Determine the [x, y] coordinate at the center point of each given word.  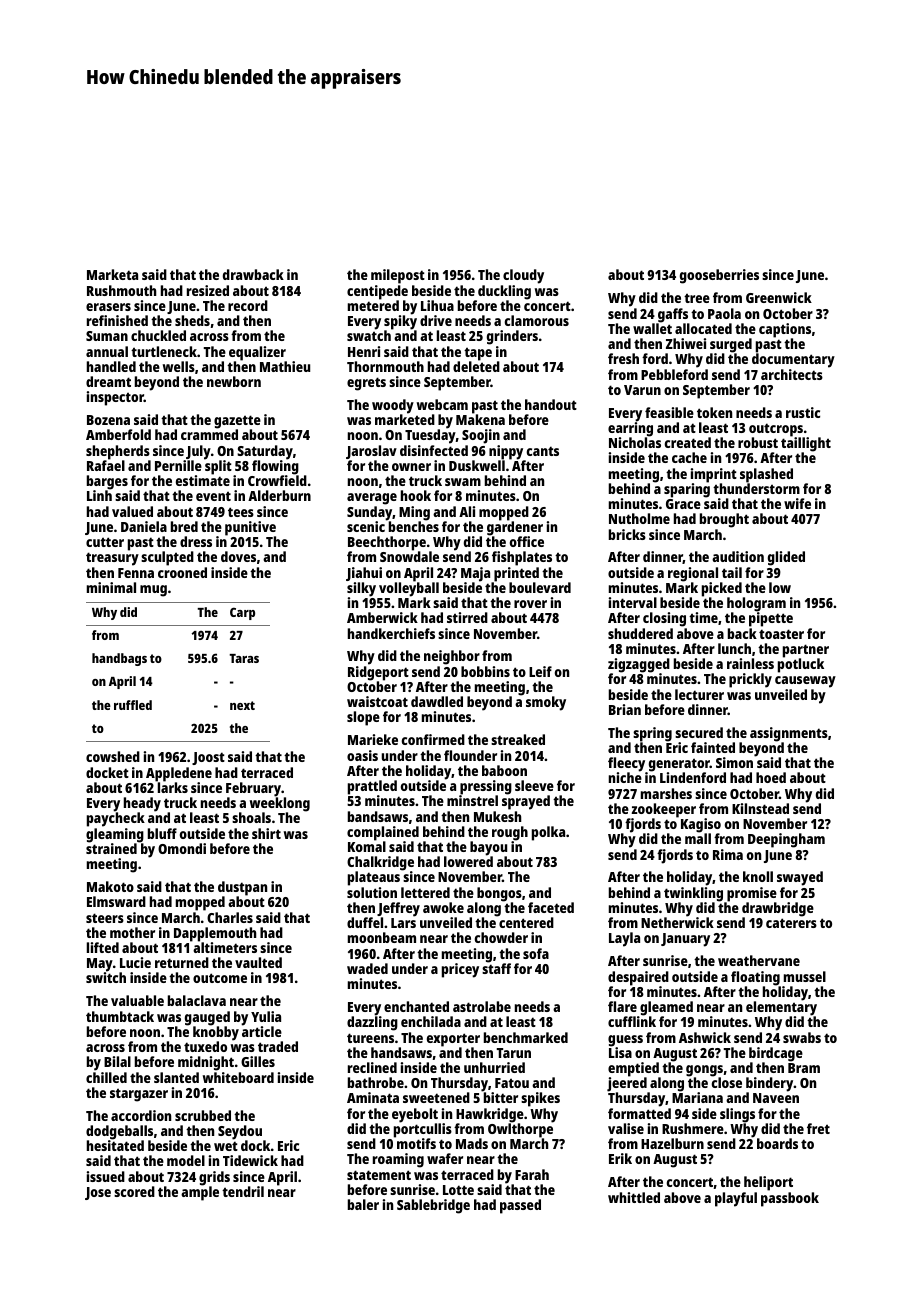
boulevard [540, 587]
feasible [669, 412]
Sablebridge [433, 1206]
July [198, 452]
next [242, 705]
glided [786, 558]
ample [200, 1193]
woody [393, 406]
